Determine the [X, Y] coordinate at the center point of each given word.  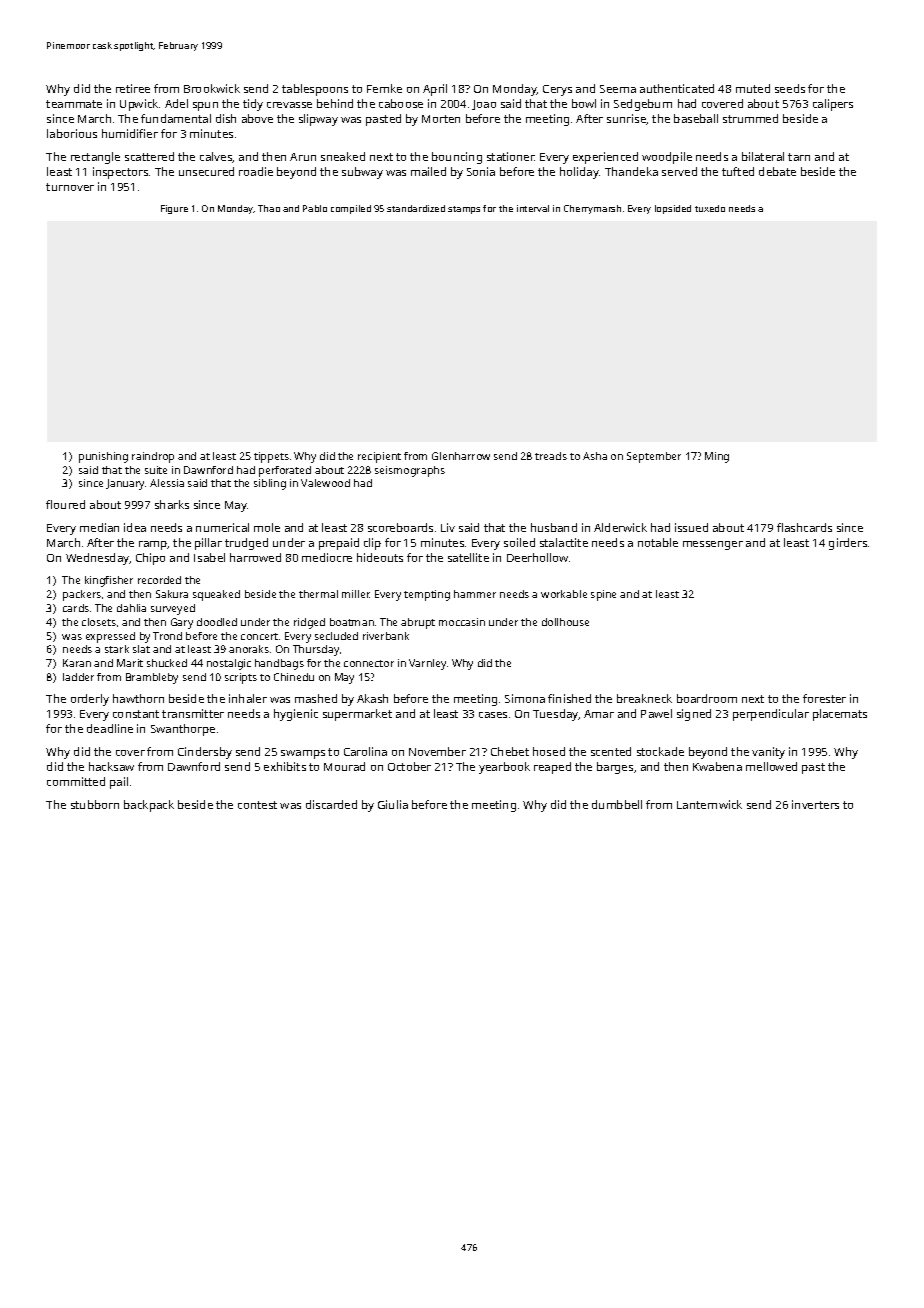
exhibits [285, 766]
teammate [74, 104]
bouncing [457, 158]
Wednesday [98, 559]
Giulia [393, 804]
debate [777, 171]
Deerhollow [537, 557]
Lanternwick [709, 804]
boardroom [707, 698]
